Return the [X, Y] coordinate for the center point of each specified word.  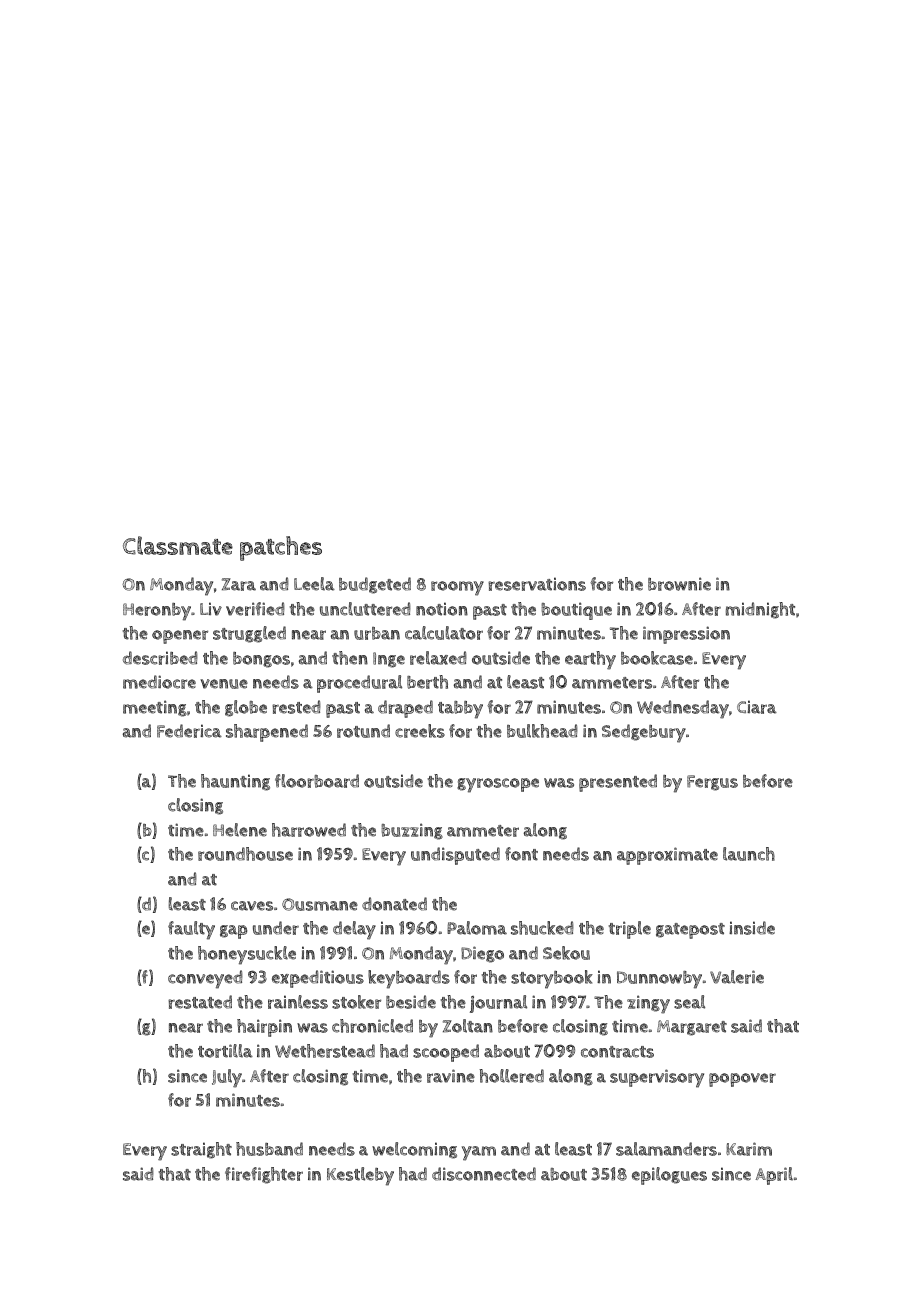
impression [686, 635]
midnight [760, 610]
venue [224, 684]
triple [630, 930]
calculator [444, 633]
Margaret [692, 1028]
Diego [482, 954]
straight [201, 1150]
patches [281, 548]
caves [252, 906]
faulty [191, 930]
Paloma [477, 928]
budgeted [375, 585]
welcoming [414, 1150]
